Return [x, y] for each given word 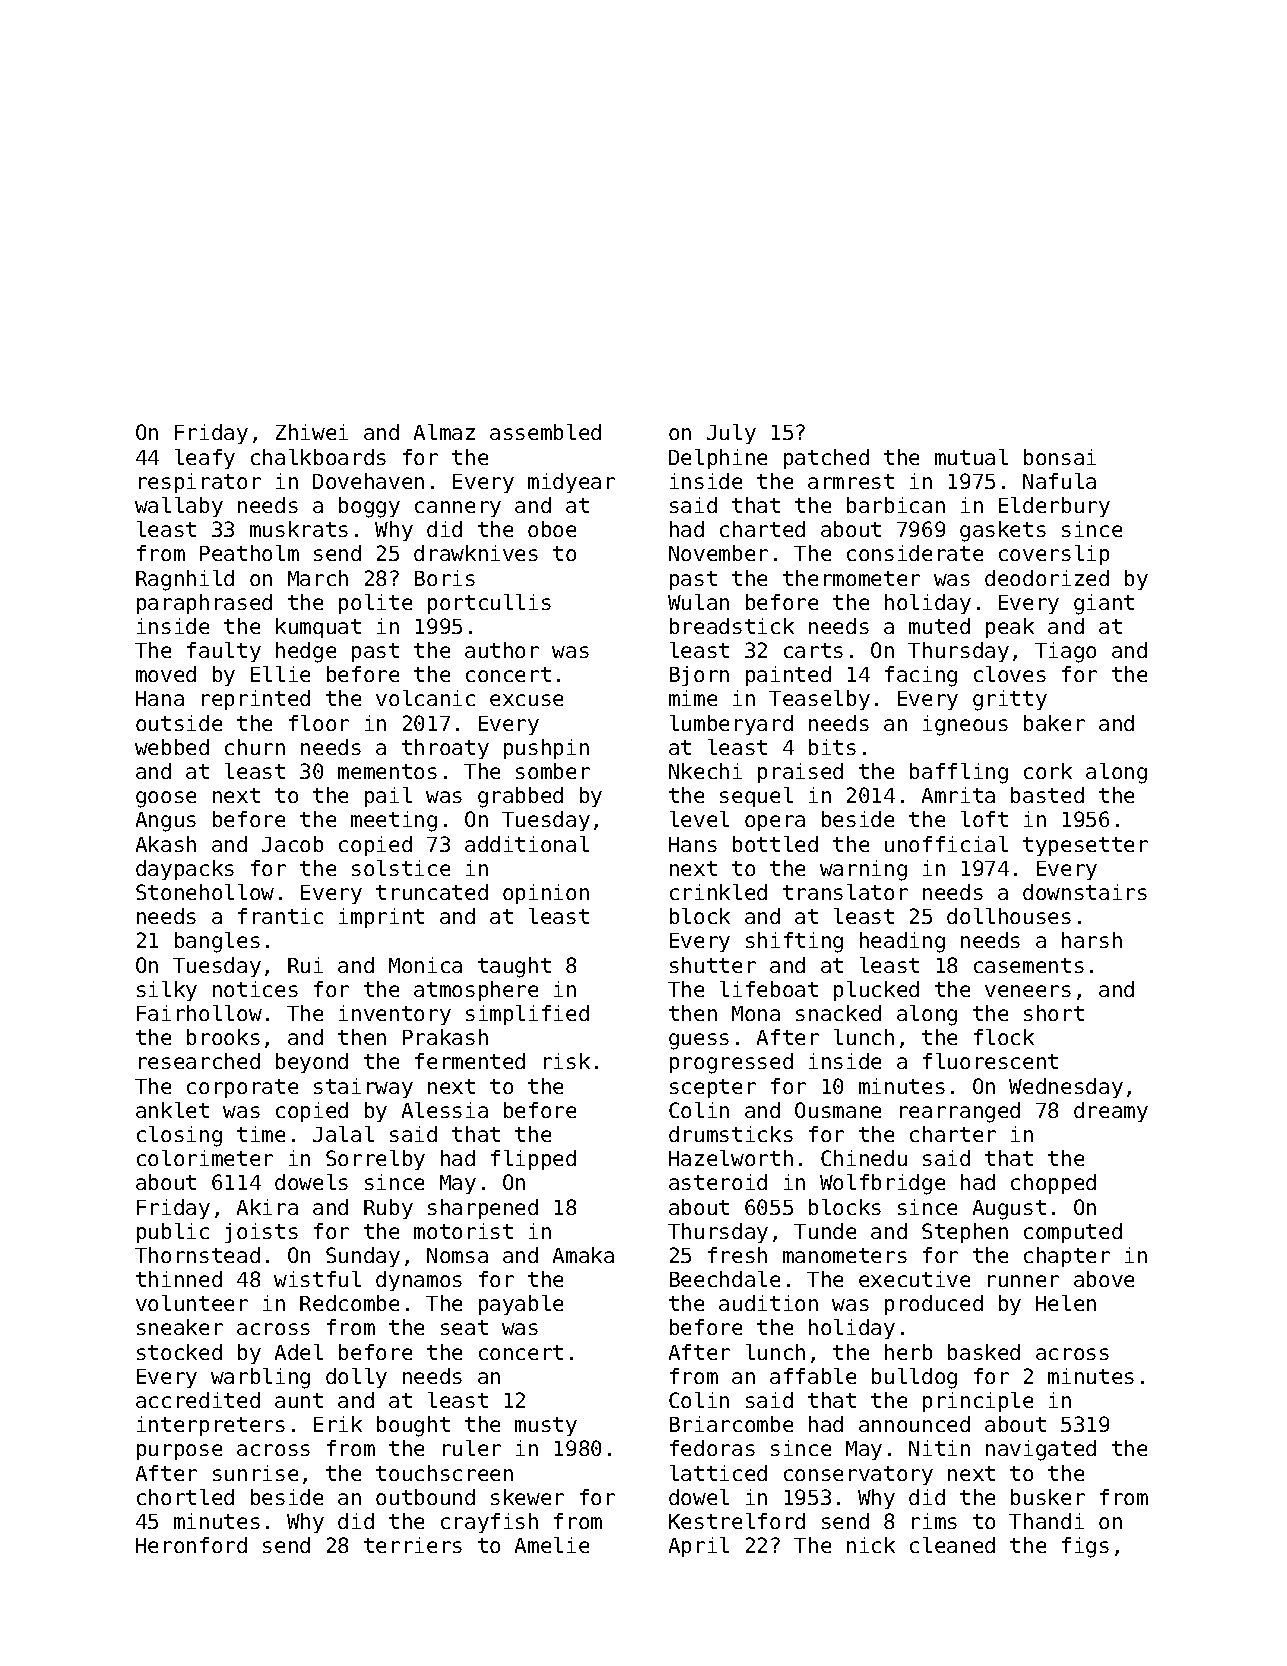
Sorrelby [375, 1160]
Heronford [191, 1545]
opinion [546, 894]
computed [1073, 1233]
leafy [205, 459]
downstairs [1085, 892]
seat [464, 1327]
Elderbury [1054, 507]
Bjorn [699, 676]
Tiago [1065, 652]
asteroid [718, 1182]
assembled [545, 432]
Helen [1066, 1303]
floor [319, 723]
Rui [305, 965]
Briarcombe [731, 1424]
